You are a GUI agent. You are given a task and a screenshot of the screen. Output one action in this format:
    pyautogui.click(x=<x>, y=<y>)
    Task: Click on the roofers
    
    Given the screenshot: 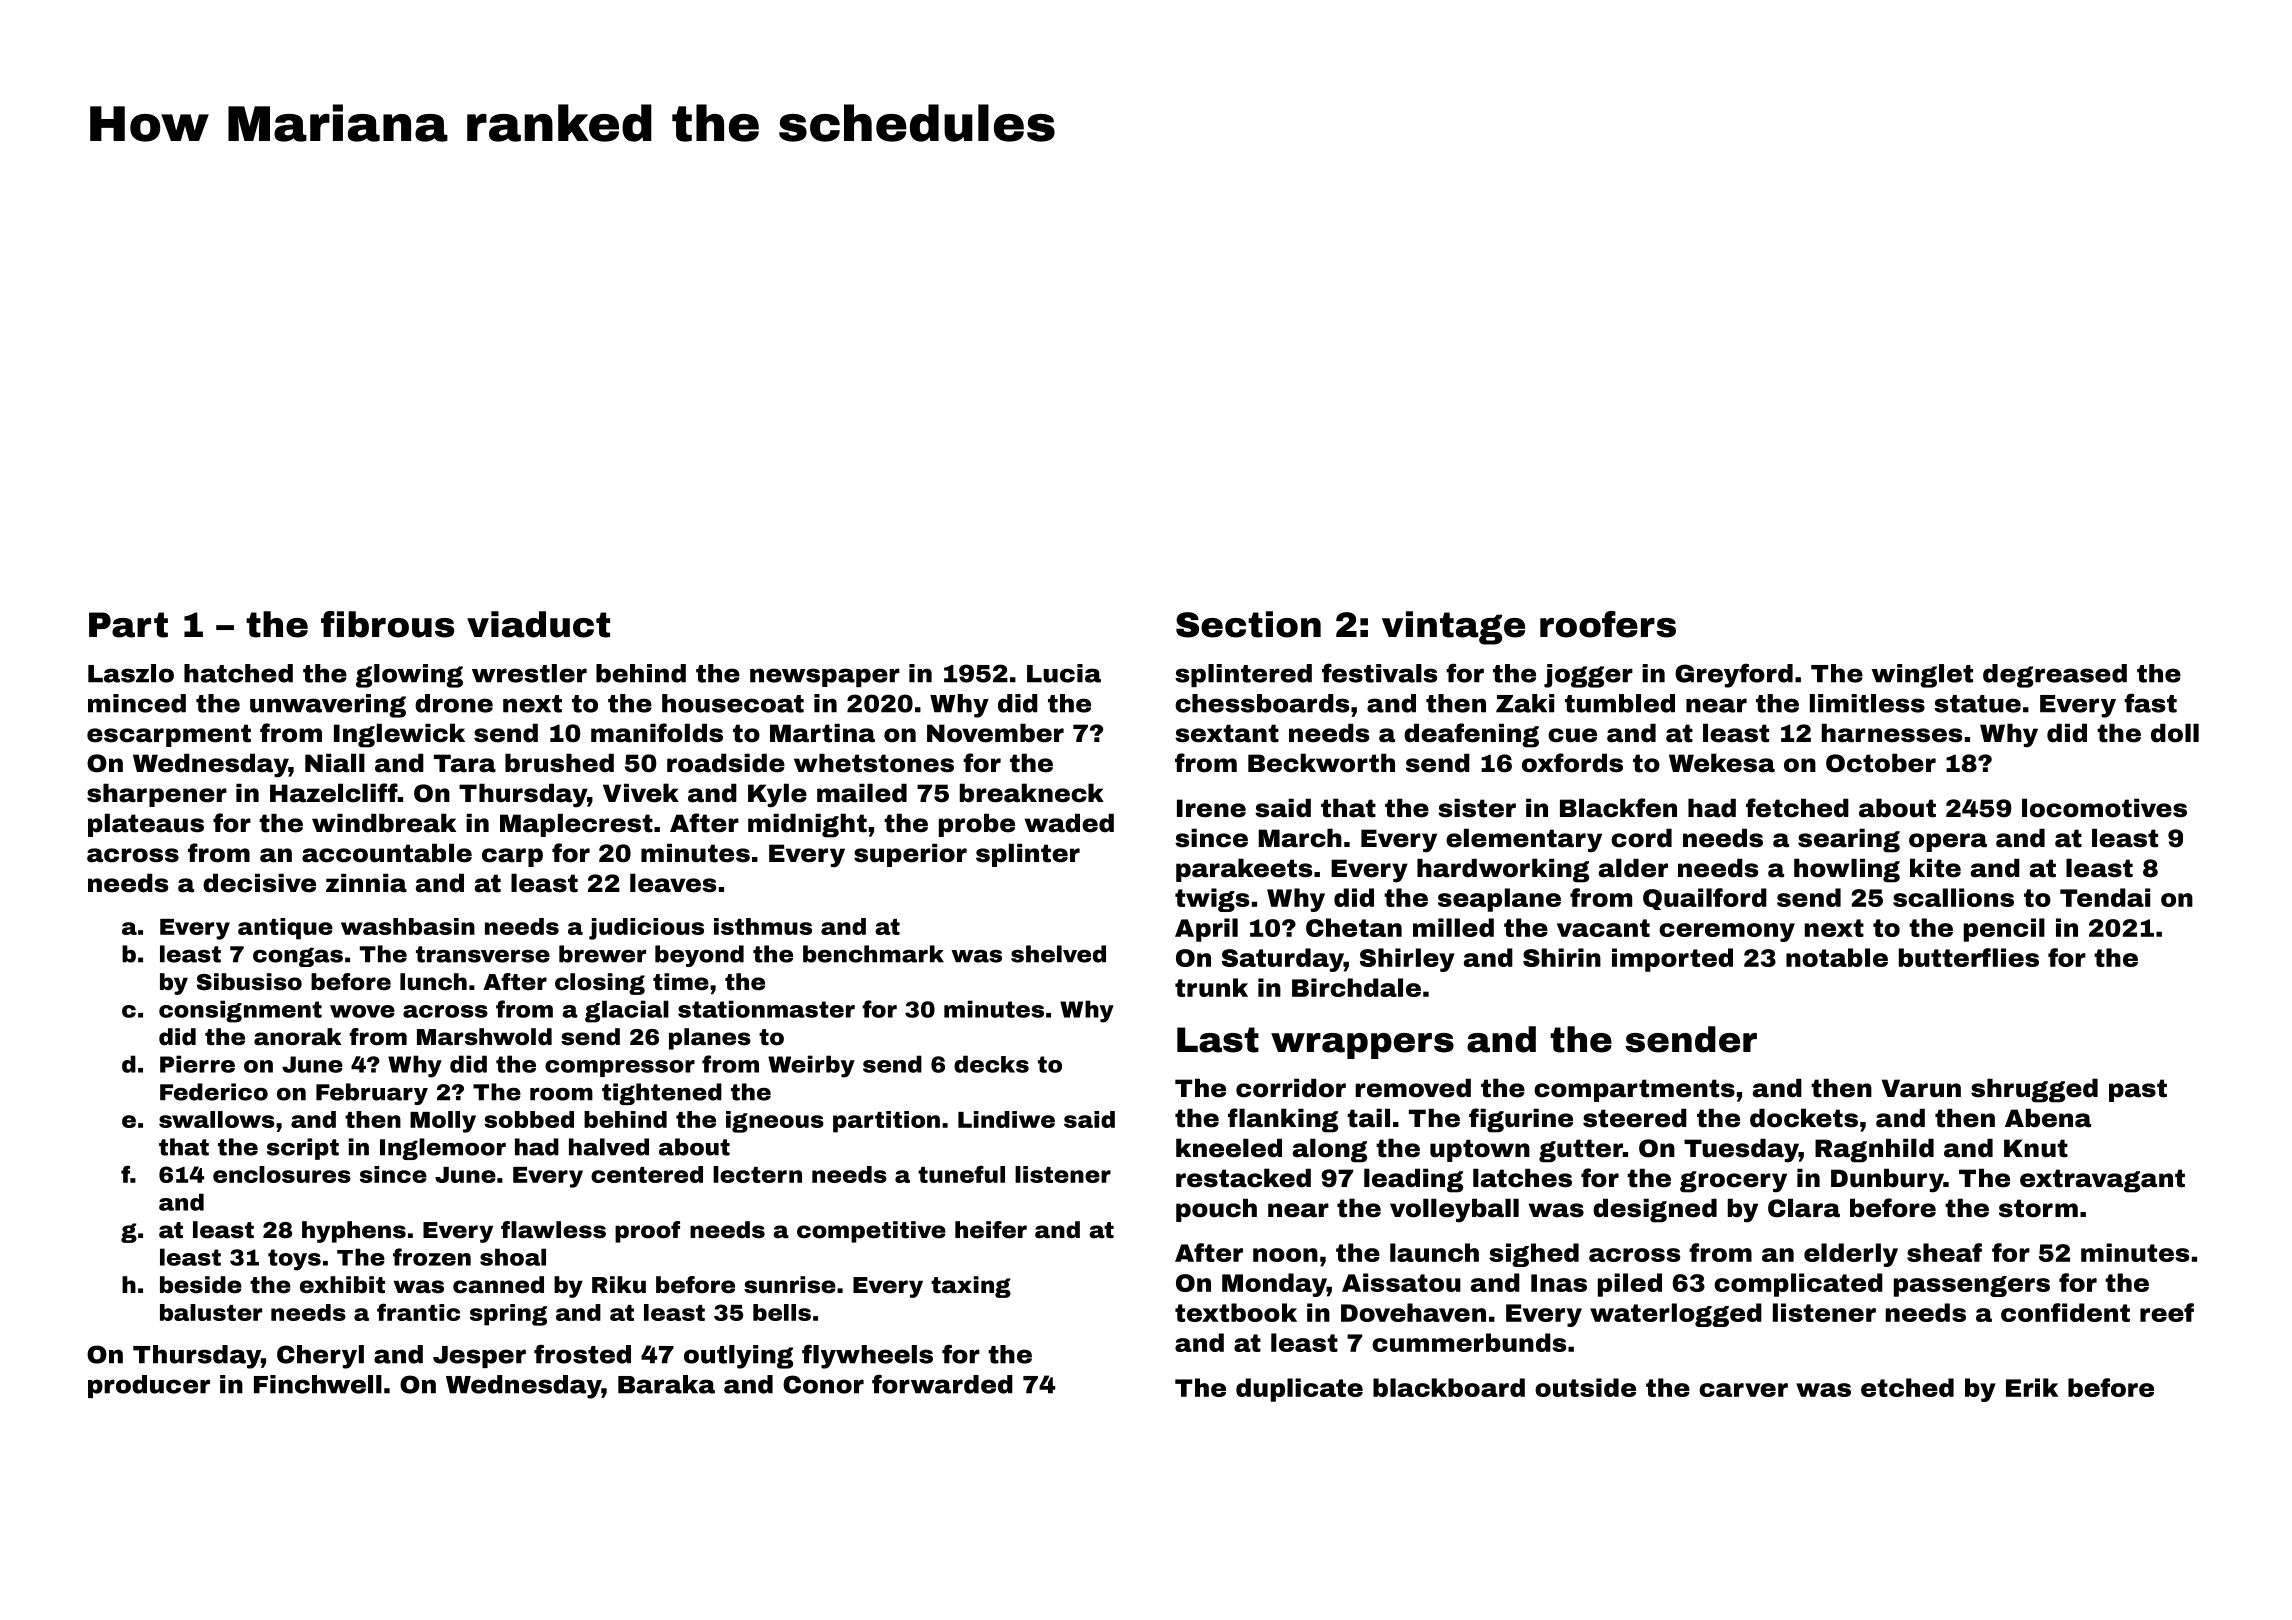 What is the action you would take?
    pyautogui.click(x=1608, y=624)
